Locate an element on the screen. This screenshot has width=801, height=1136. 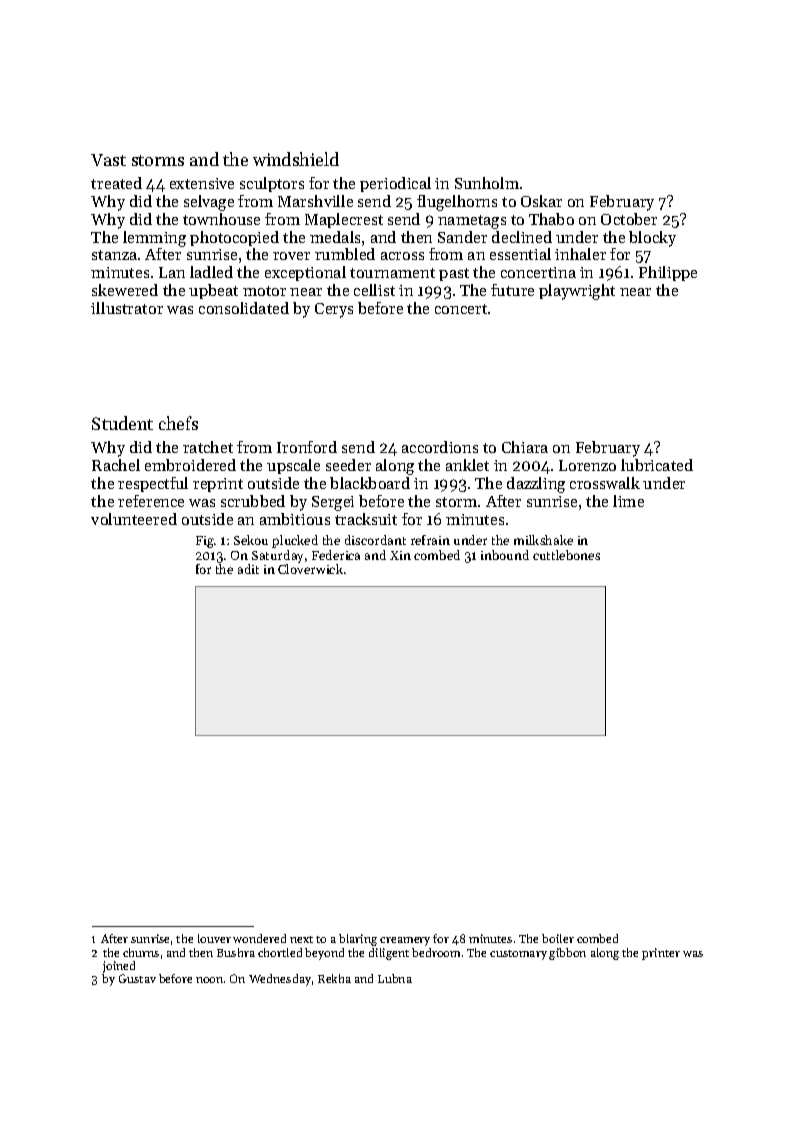
boiler is located at coordinates (558, 938).
